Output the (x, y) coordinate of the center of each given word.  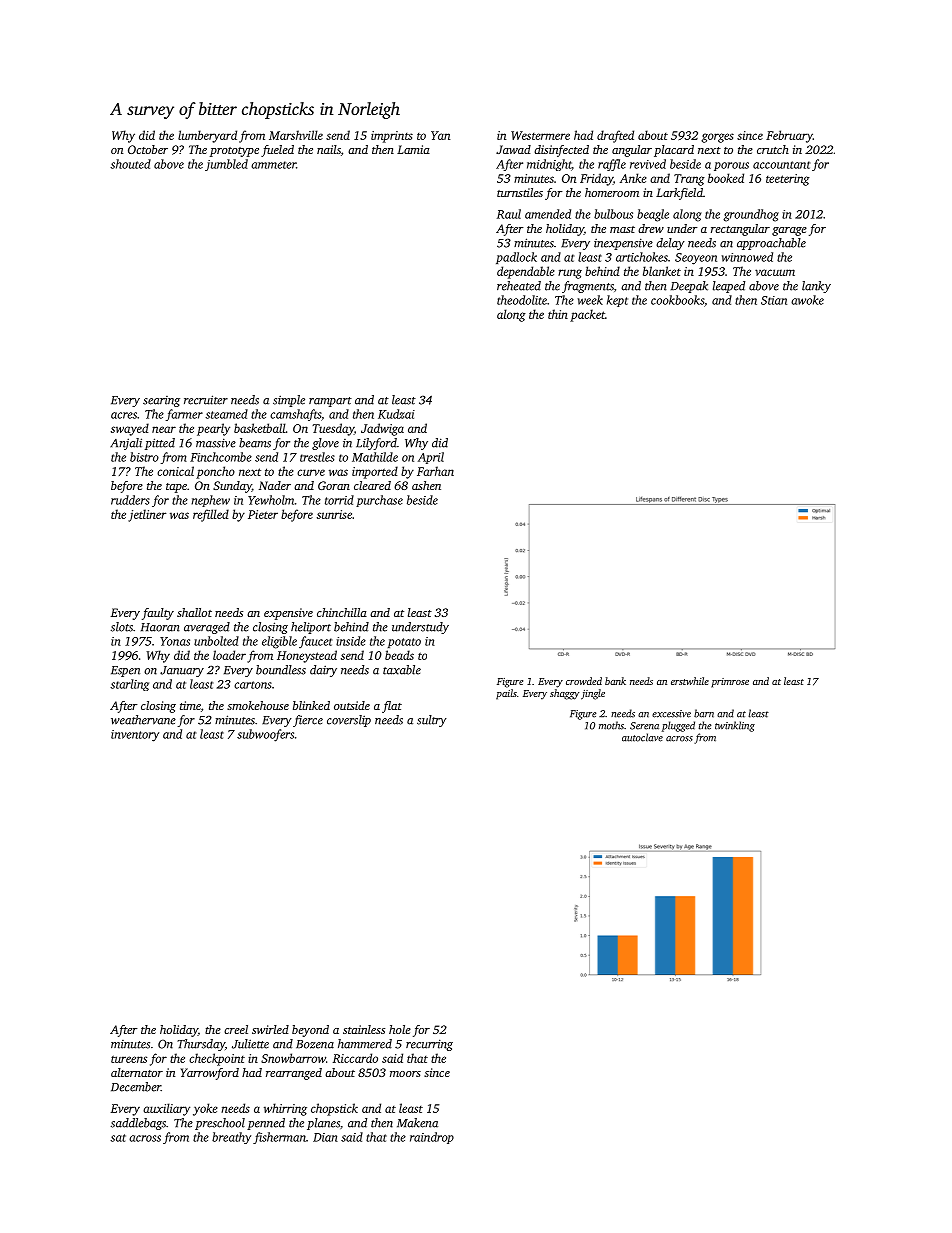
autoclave (642, 737)
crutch (773, 149)
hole (400, 1029)
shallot (194, 612)
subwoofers (265, 735)
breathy (231, 1138)
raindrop (432, 1138)
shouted (130, 164)
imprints (392, 137)
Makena (417, 1123)
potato (404, 643)
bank (615, 681)
